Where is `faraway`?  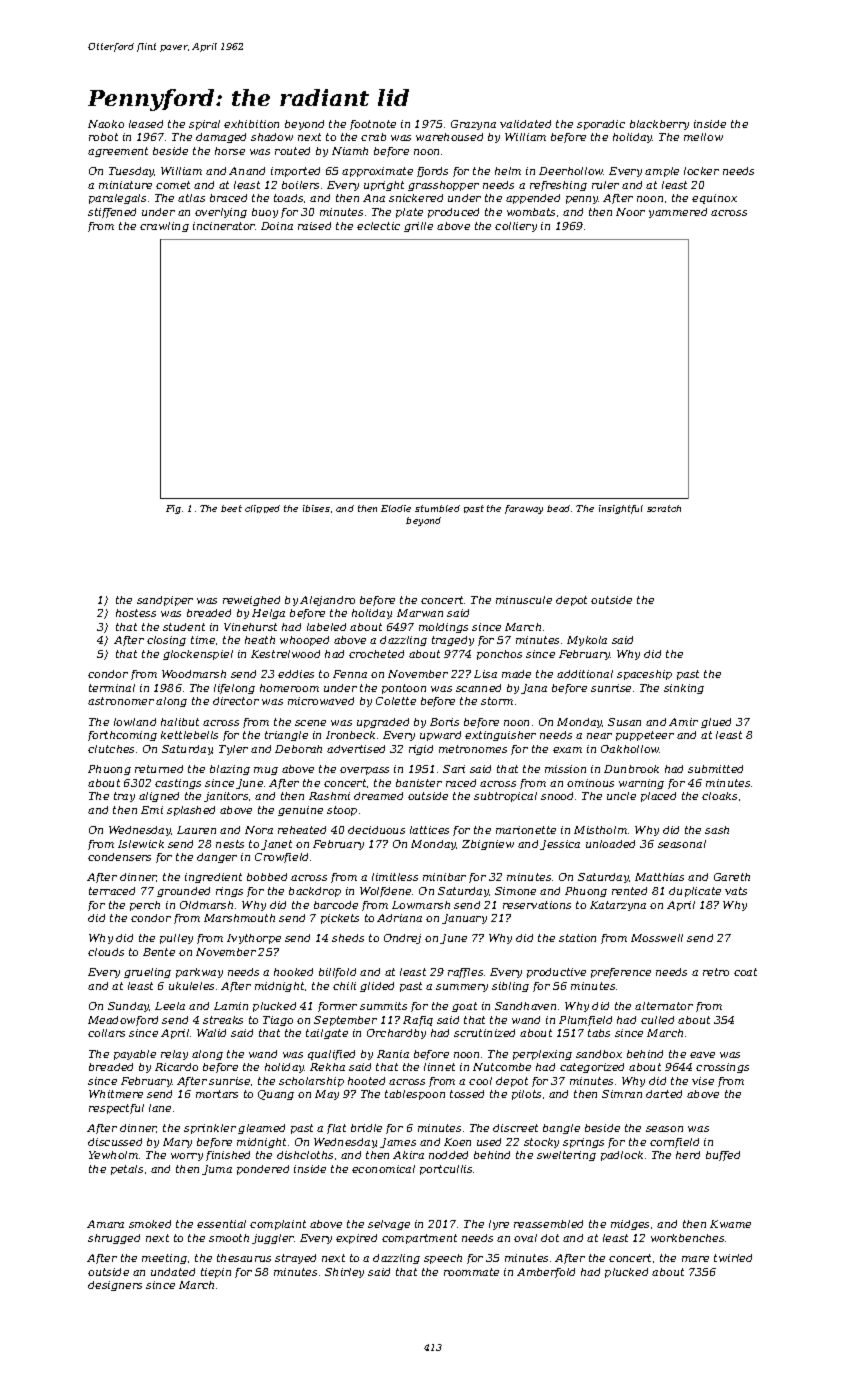
faraway is located at coordinates (524, 509).
